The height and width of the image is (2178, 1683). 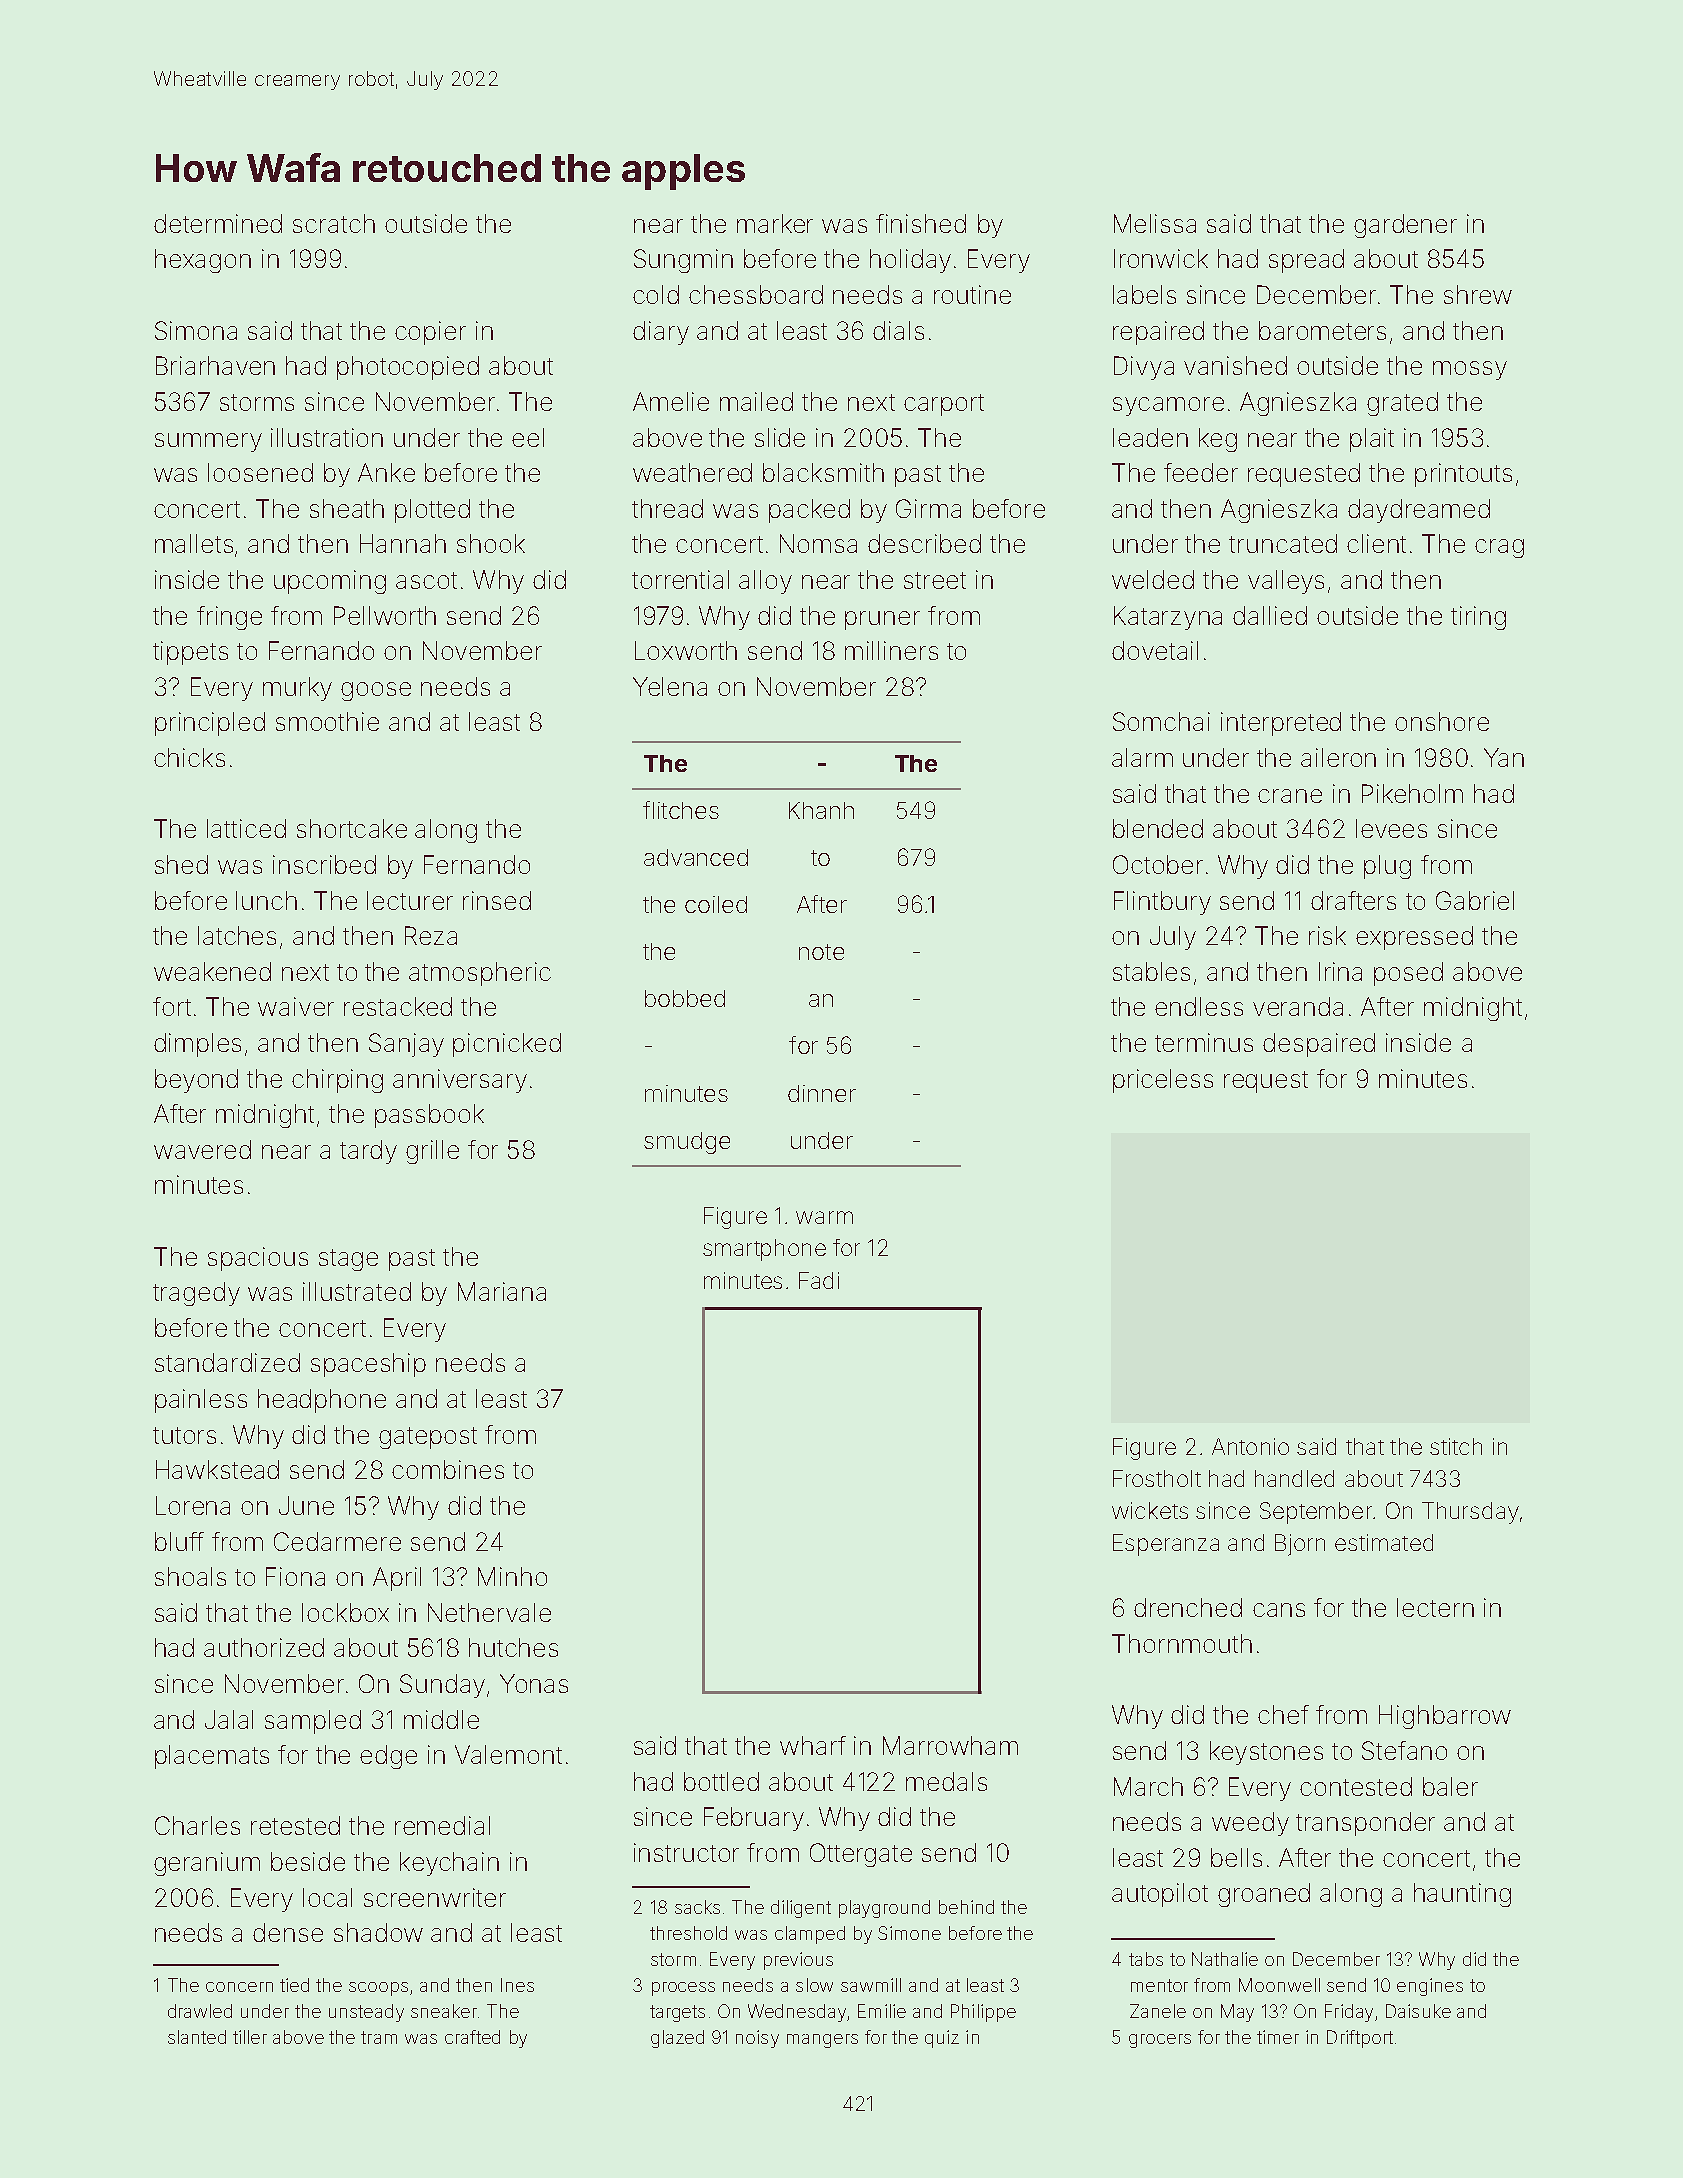 I want to click on scratch, so click(x=334, y=223).
